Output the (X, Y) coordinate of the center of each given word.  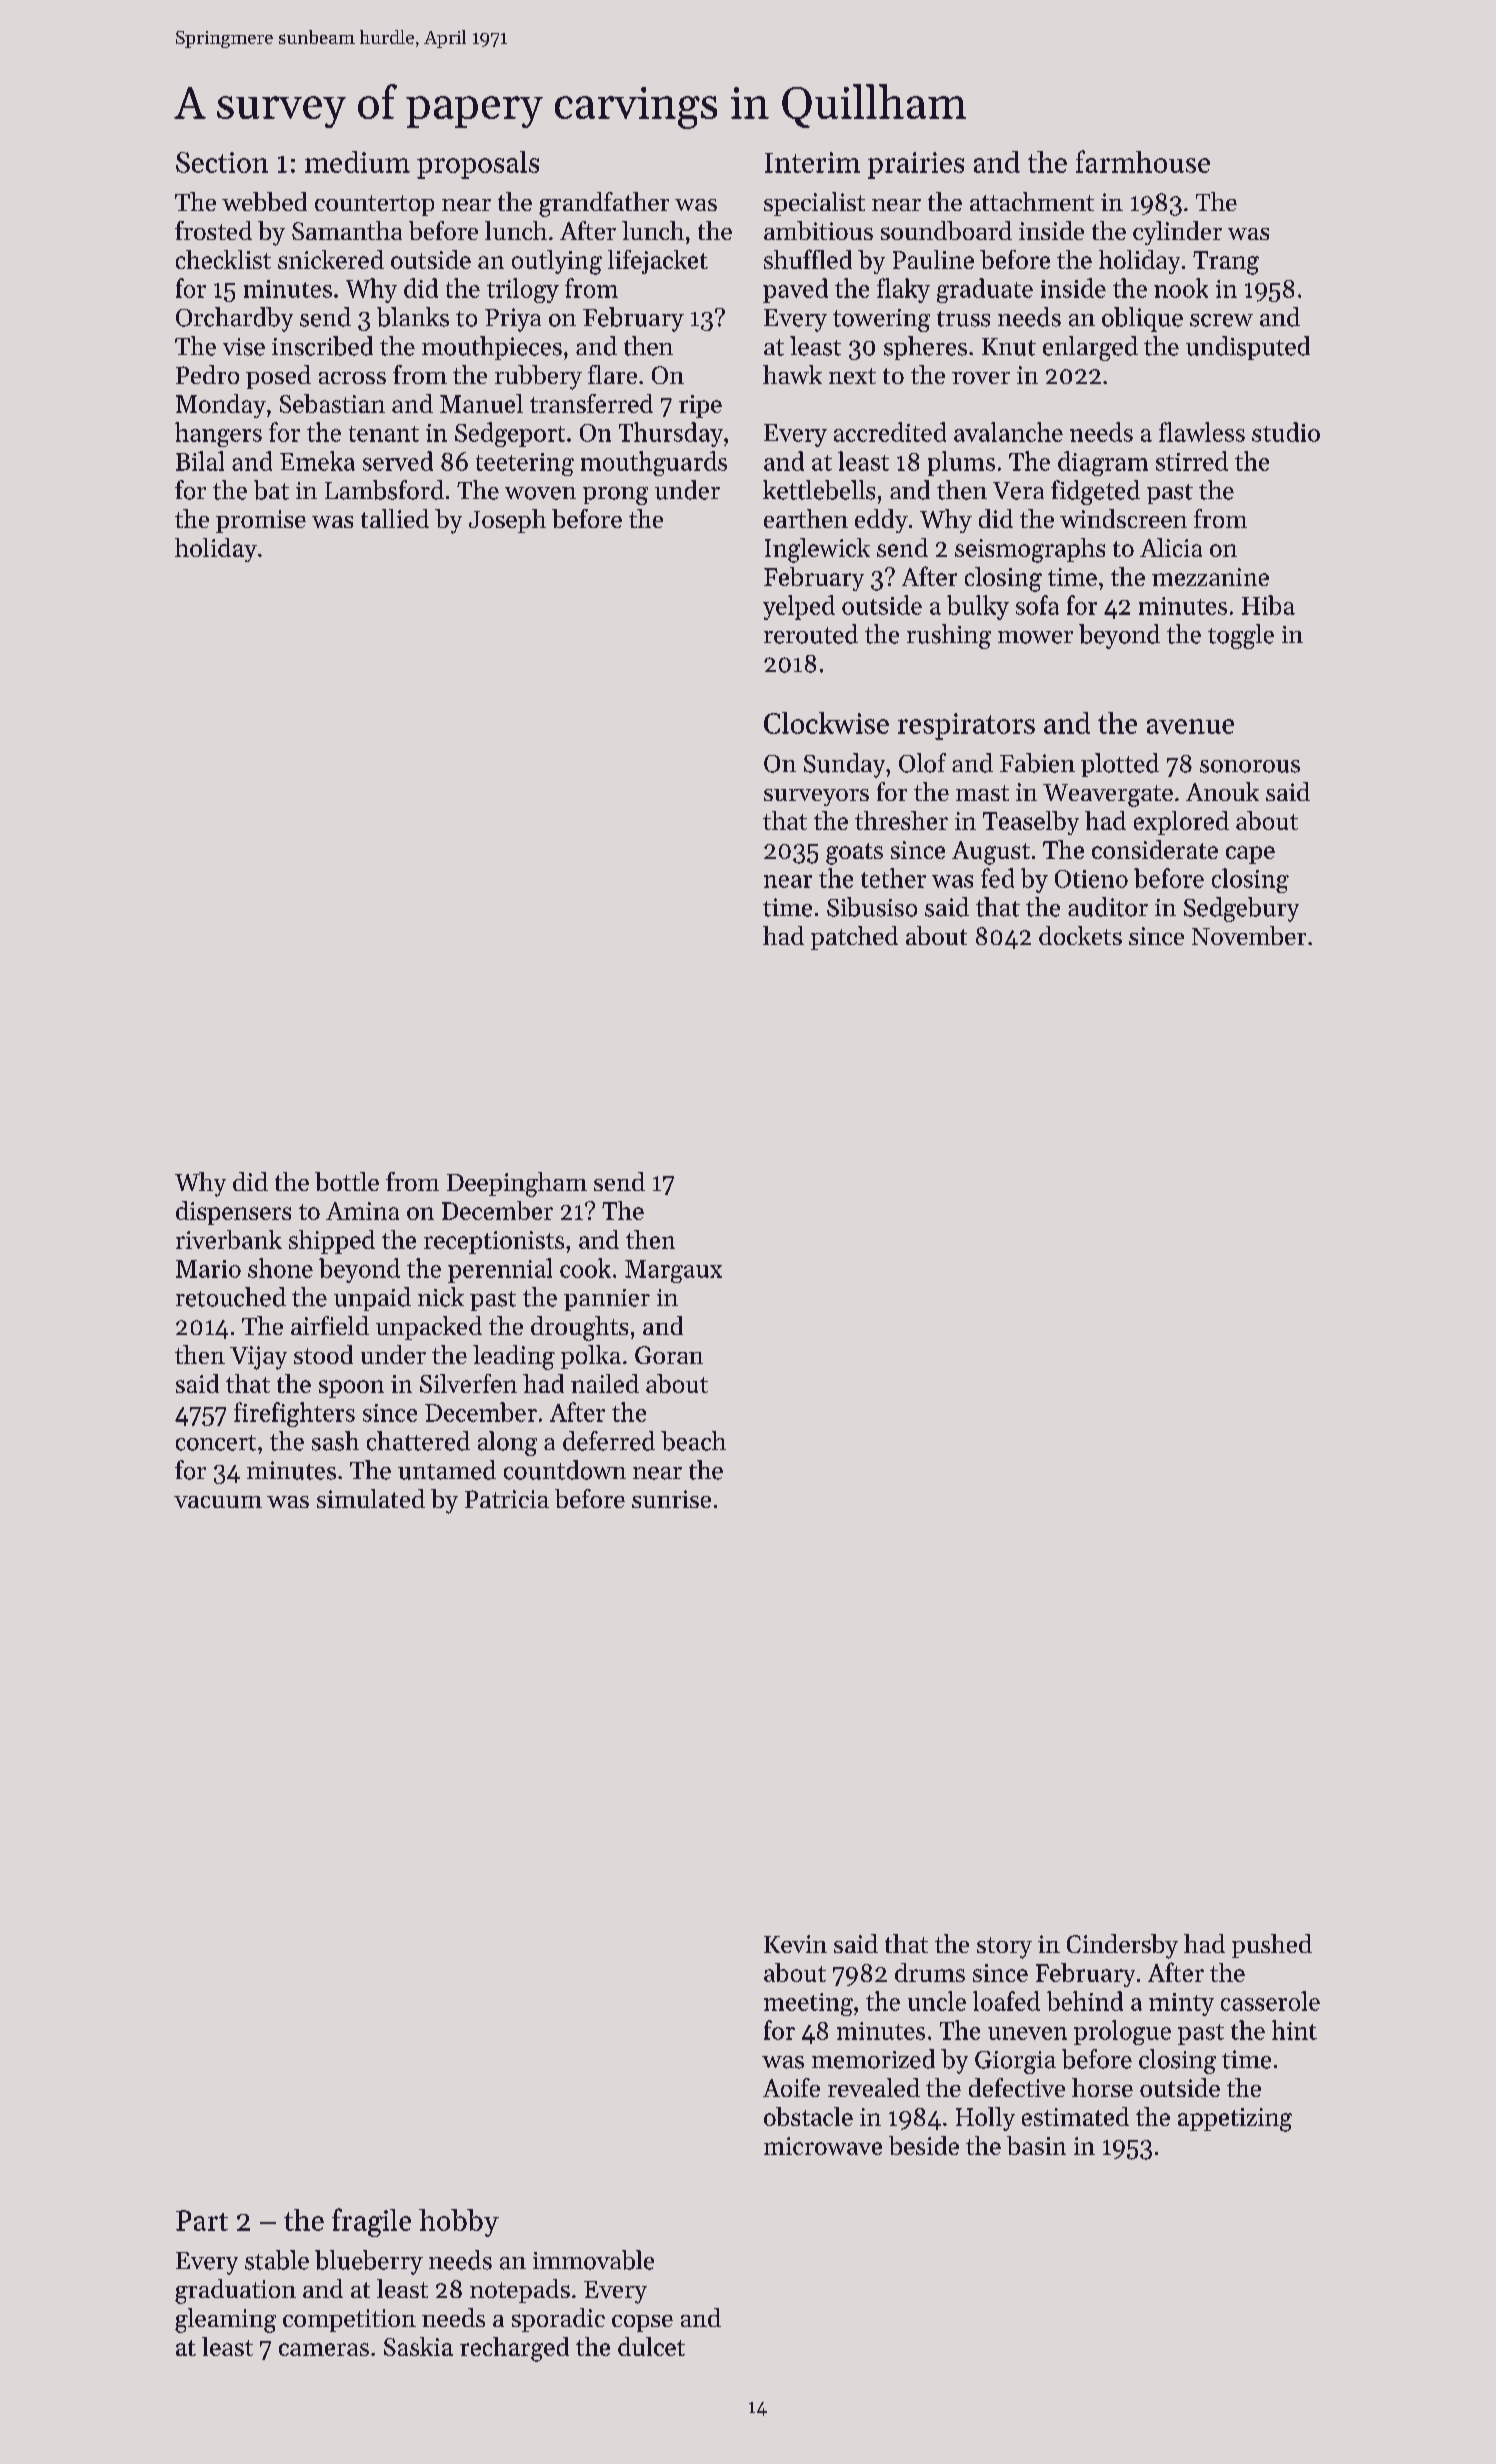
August (991, 853)
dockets (1080, 935)
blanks (413, 317)
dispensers (233, 1213)
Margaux (673, 1271)
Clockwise (826, 723)
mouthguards (654, 463)
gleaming (225, 2320)
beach (693, 1441)
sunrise (671, 1499)
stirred (1192, 461)
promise (261, 521)
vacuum (218, 1502)
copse (642, 2323)
